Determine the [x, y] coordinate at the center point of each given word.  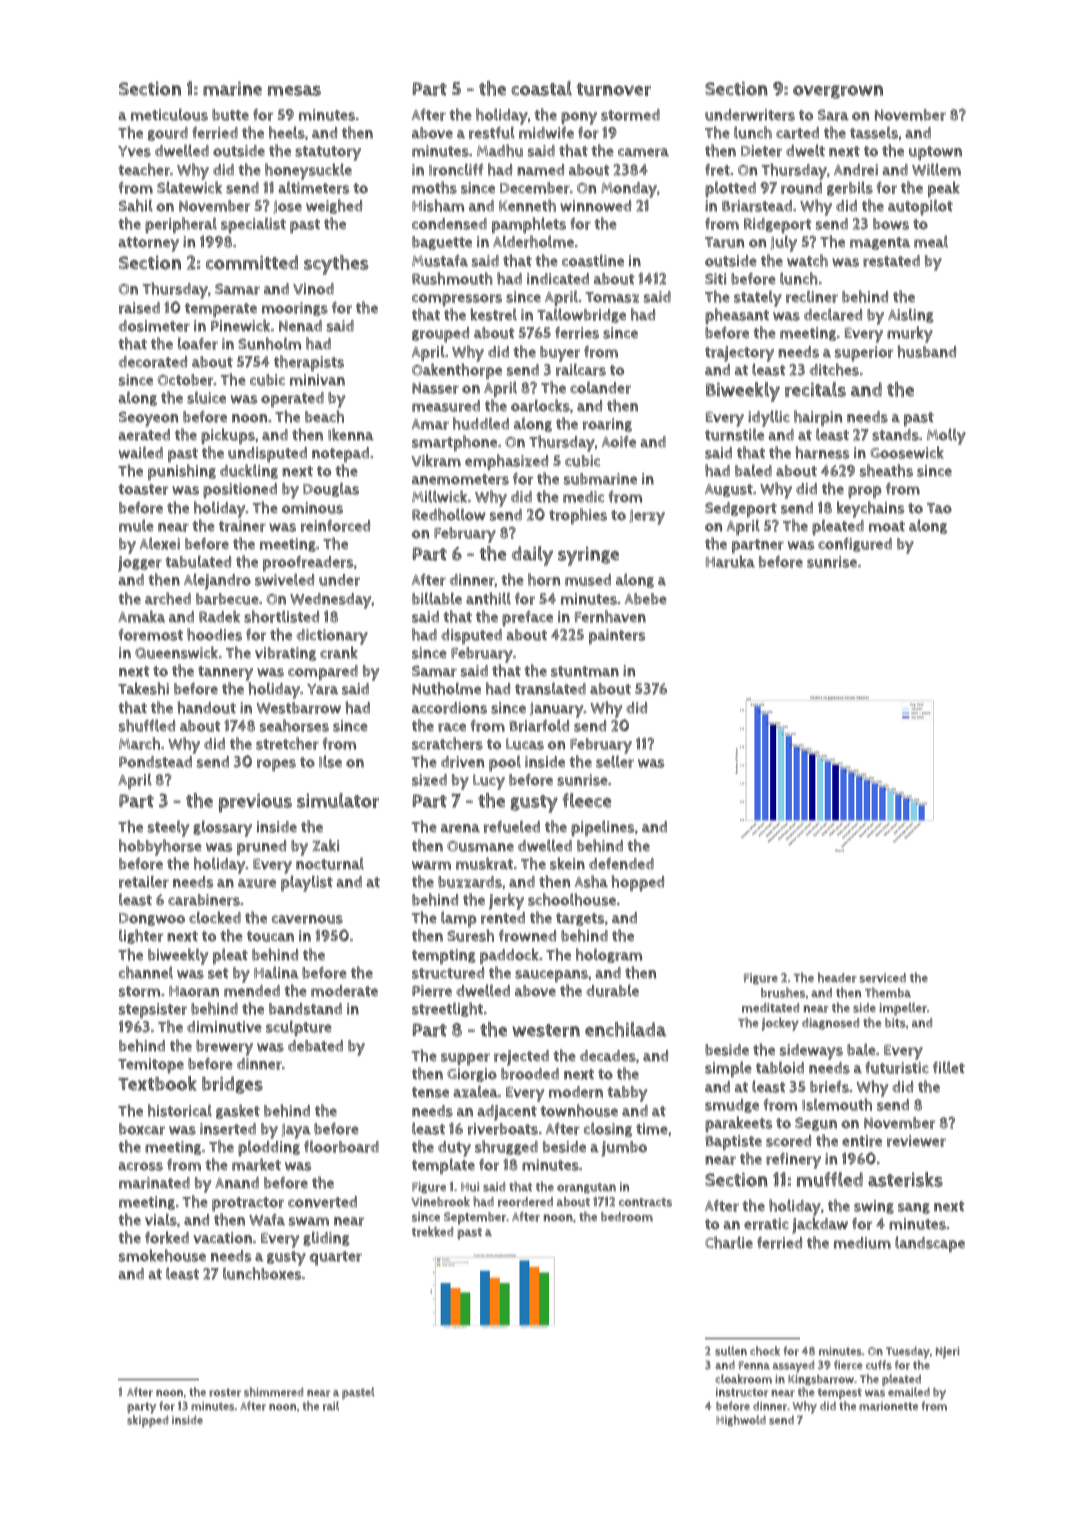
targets [580, 919]
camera [643, 152]
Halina [276, 972]
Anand [237, 1183]
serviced [882, 978]
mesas [294, 90]
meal [931, 241]
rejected [521, 1058]
